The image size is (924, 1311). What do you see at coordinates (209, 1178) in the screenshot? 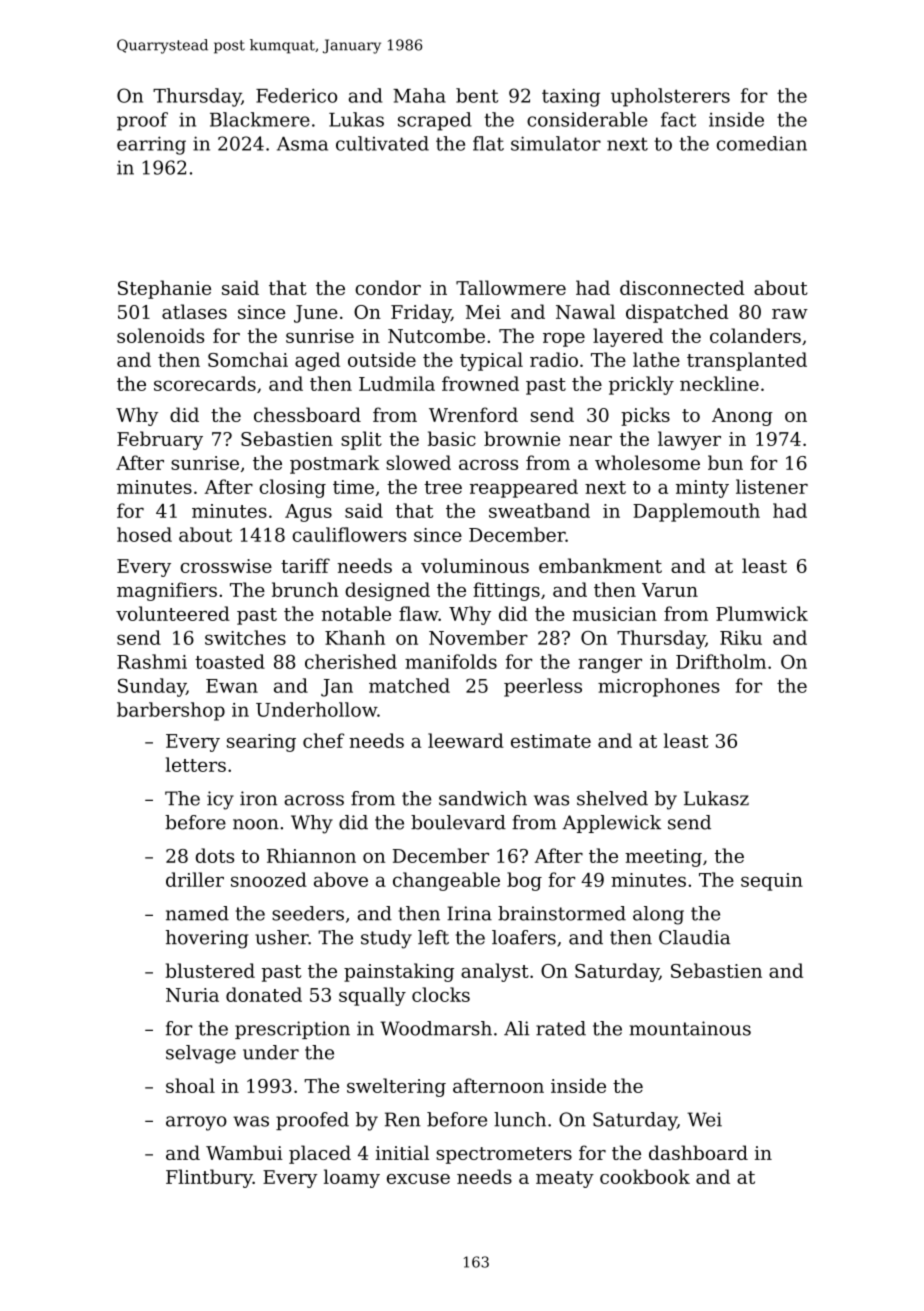
I see `Flintbury` at bounding box center [209, 1178].
